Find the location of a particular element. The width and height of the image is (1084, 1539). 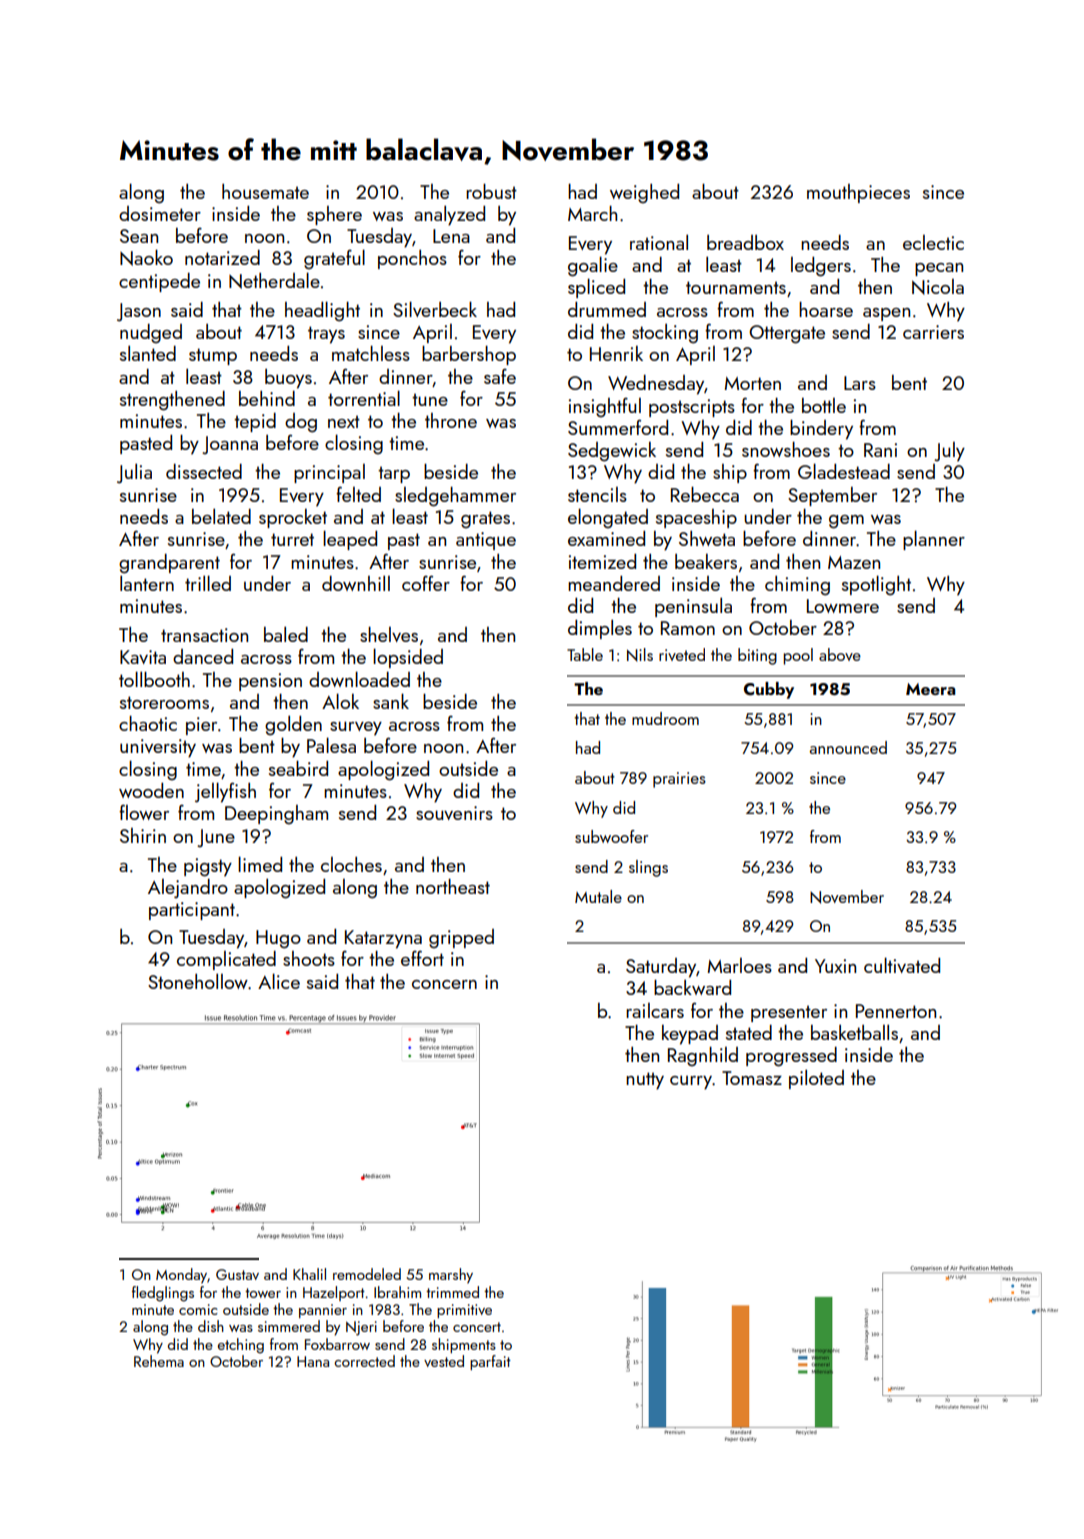

fledglings is located at coordinates (163, 1294).
